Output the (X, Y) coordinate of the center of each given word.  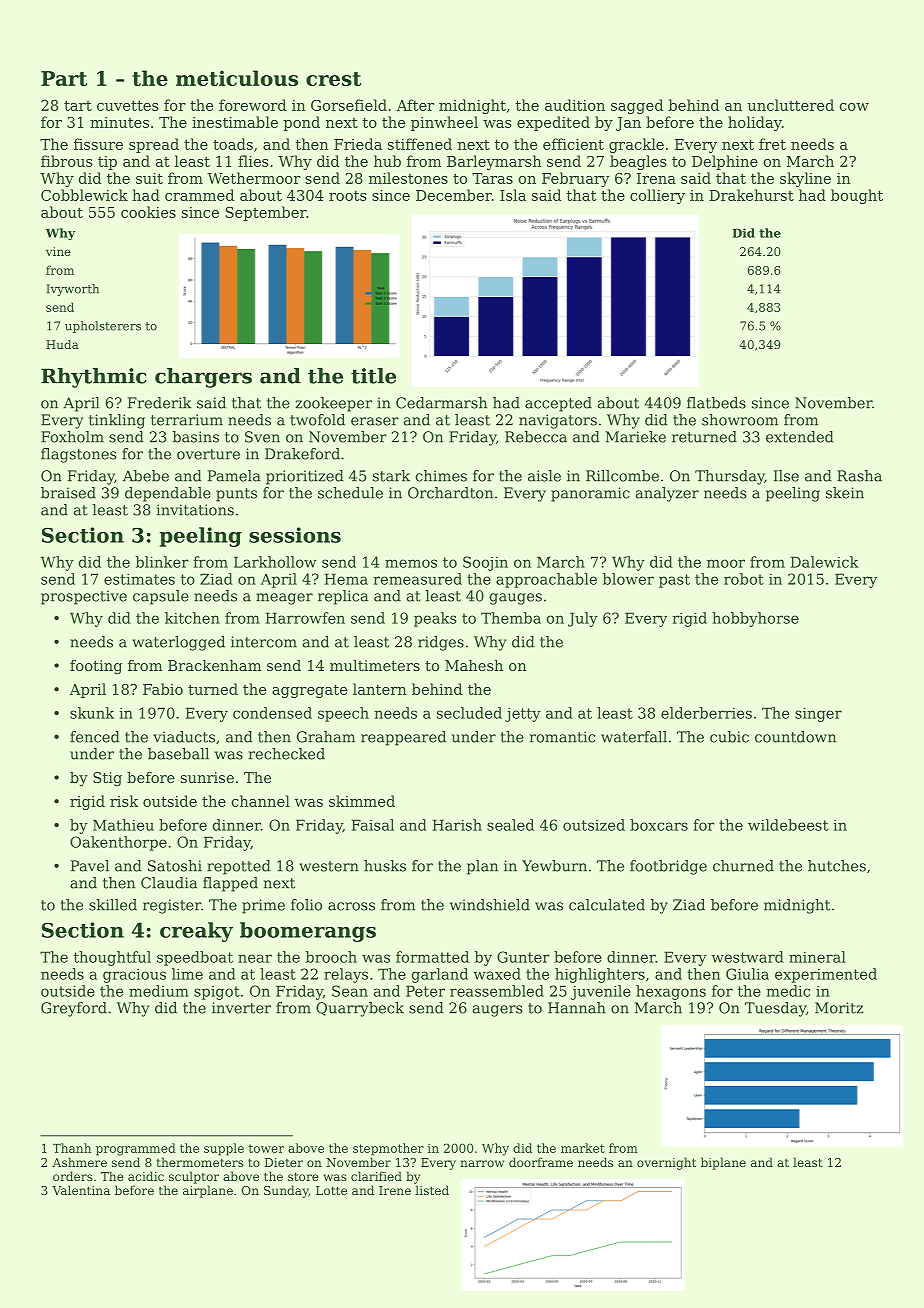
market (583, 1148)
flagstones (78, 455)
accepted (558, 404)
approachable (546, 580)
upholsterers (103, 327)
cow (854, 107)
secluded (469, 713)
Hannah (577, 1008)
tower (266, 1148)
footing (96, 667)
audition (575, 105)
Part (64, 78)
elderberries (706, 713)
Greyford (74, 1009)
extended (800, 437)
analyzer (667, 494)
